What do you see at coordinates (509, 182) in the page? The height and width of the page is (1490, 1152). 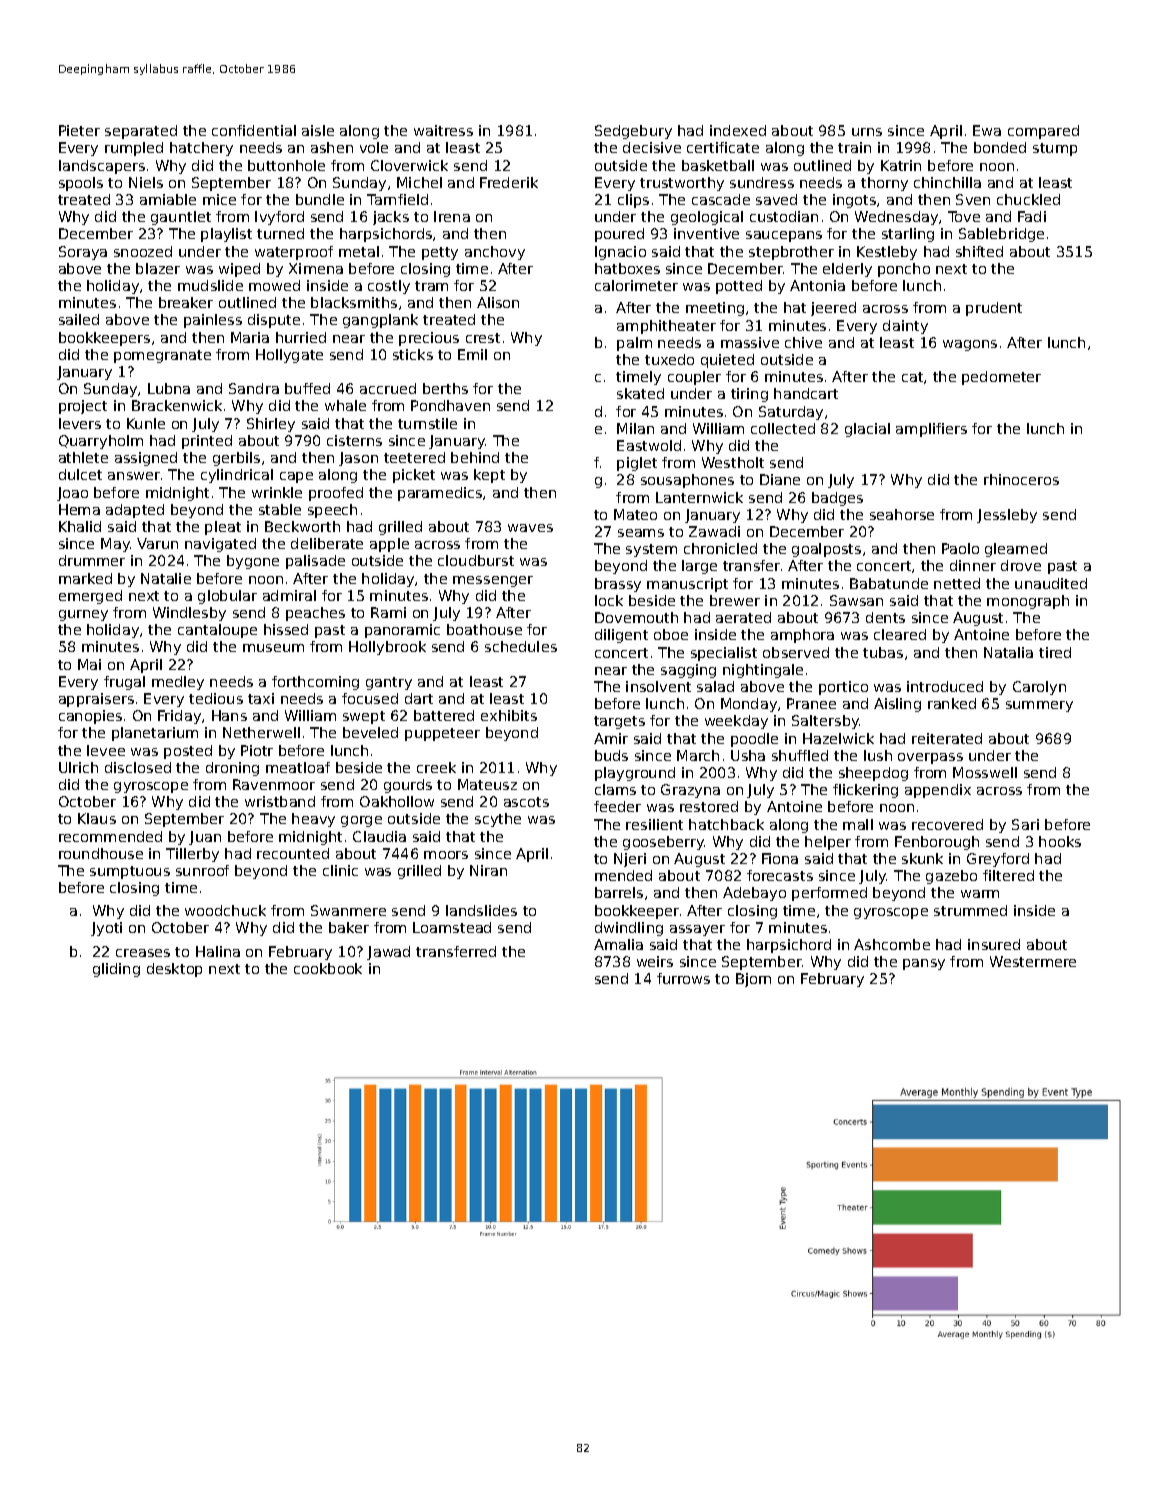 I see `Frederik` at bounding box center [509, 182].
